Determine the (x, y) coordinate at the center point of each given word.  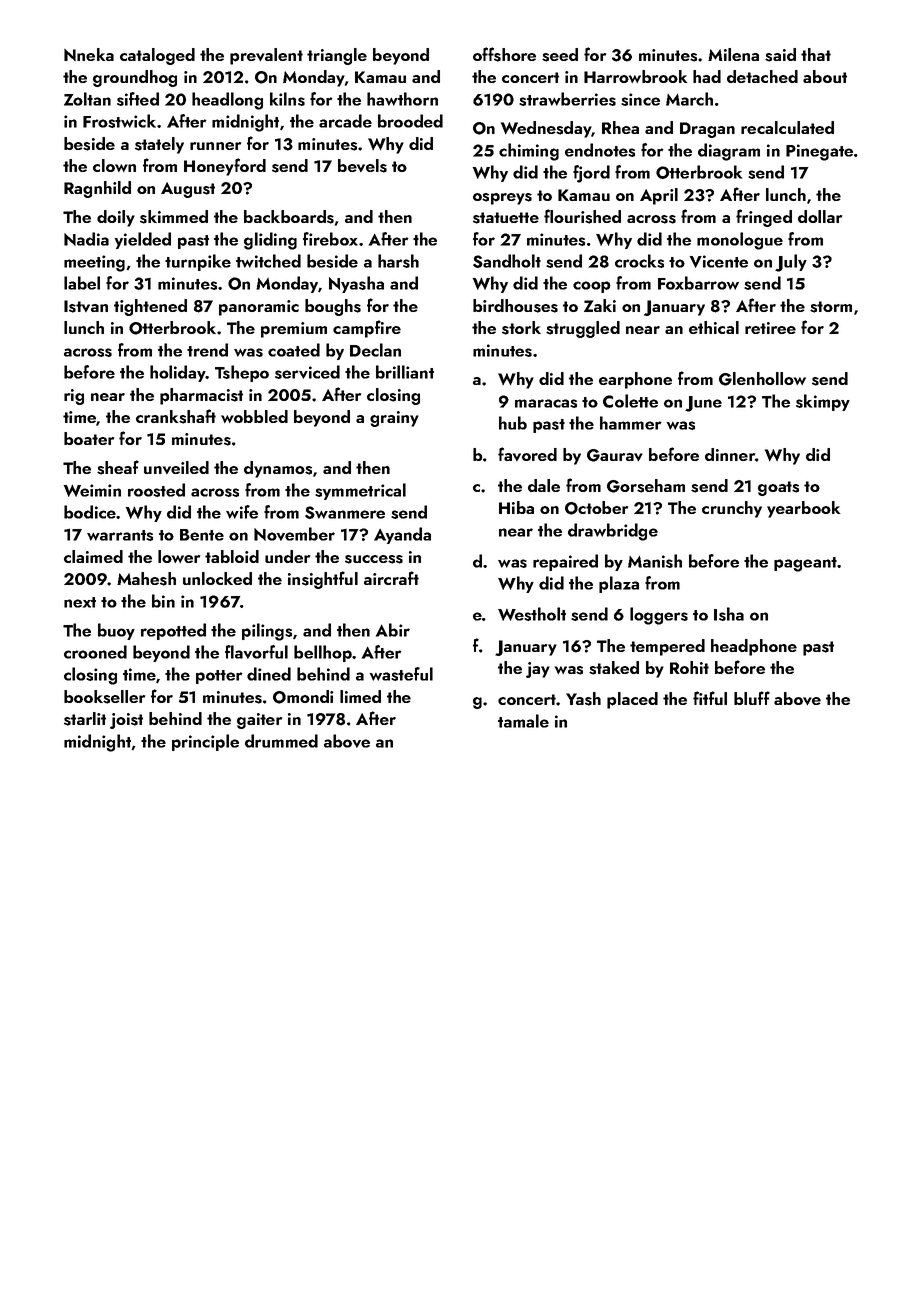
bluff (752, 698)
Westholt (532, 614)
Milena (733, 54)
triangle (337, 56)
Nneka (89, 54)
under (287, 556)
